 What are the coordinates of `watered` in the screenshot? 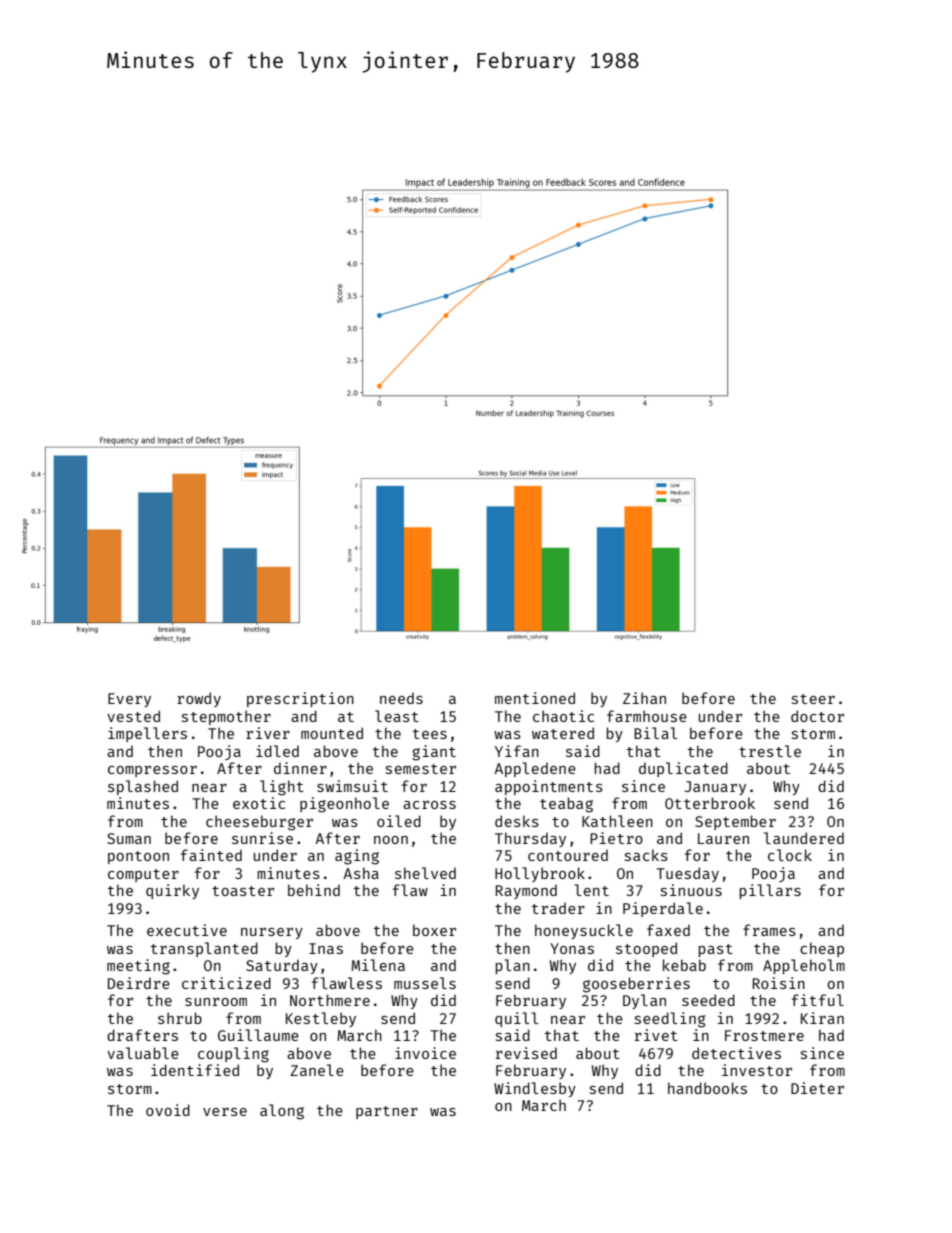 It's located at (563, 733).
